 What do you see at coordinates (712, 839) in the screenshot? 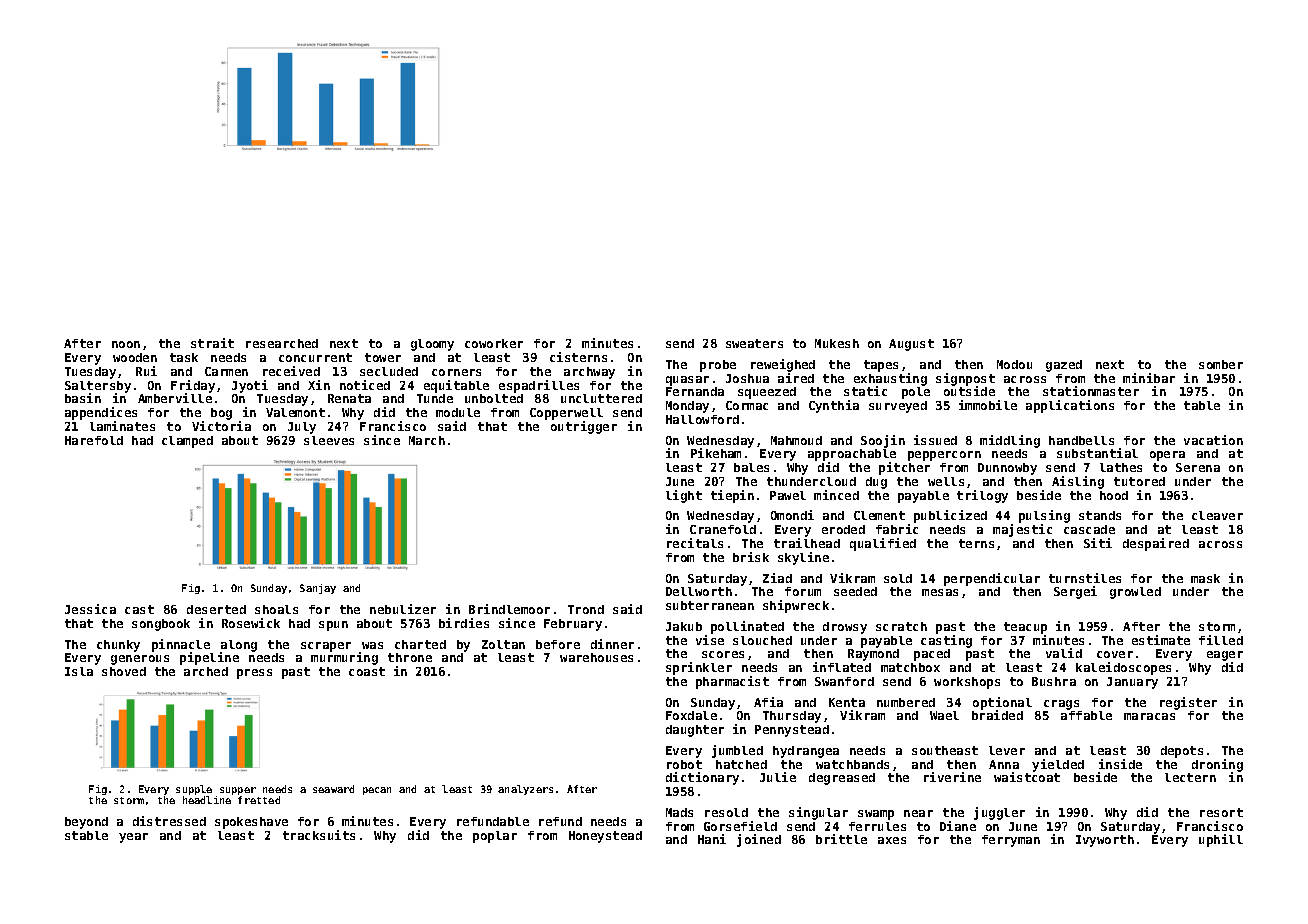
I see `Hani` at bounding box center [712, 839].
